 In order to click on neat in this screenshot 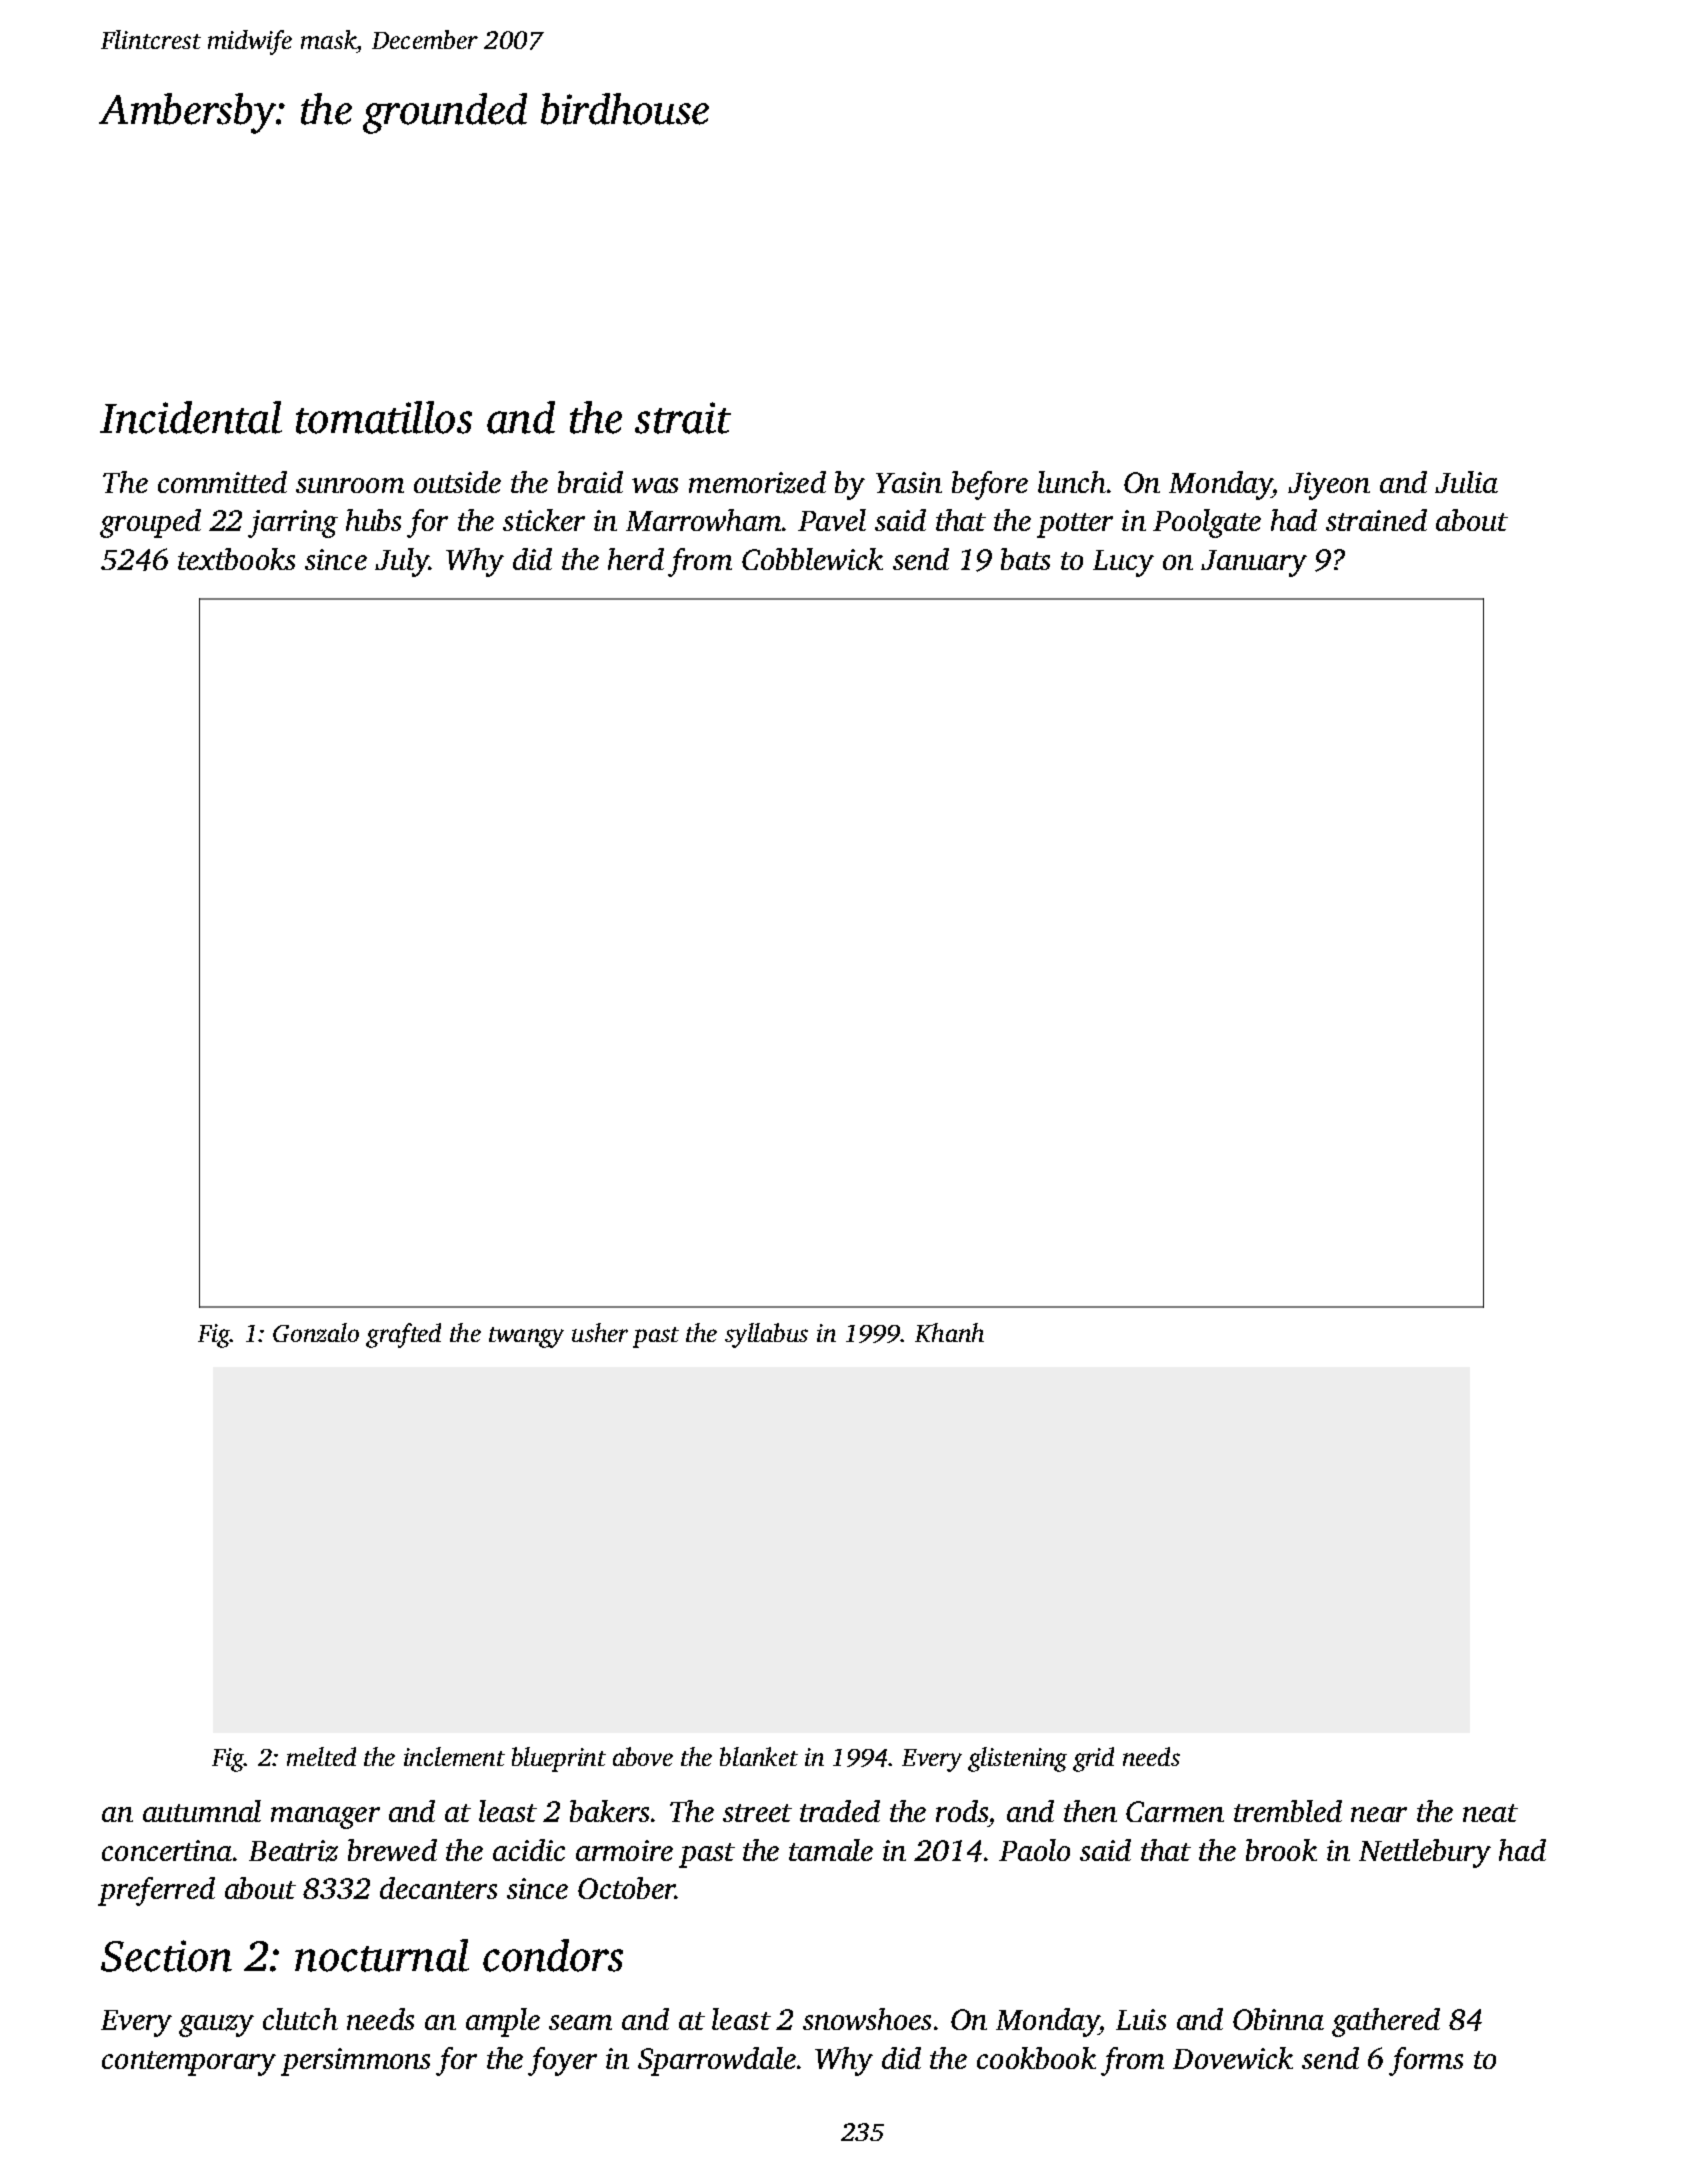, I will do `click(1490, 1813)`.
